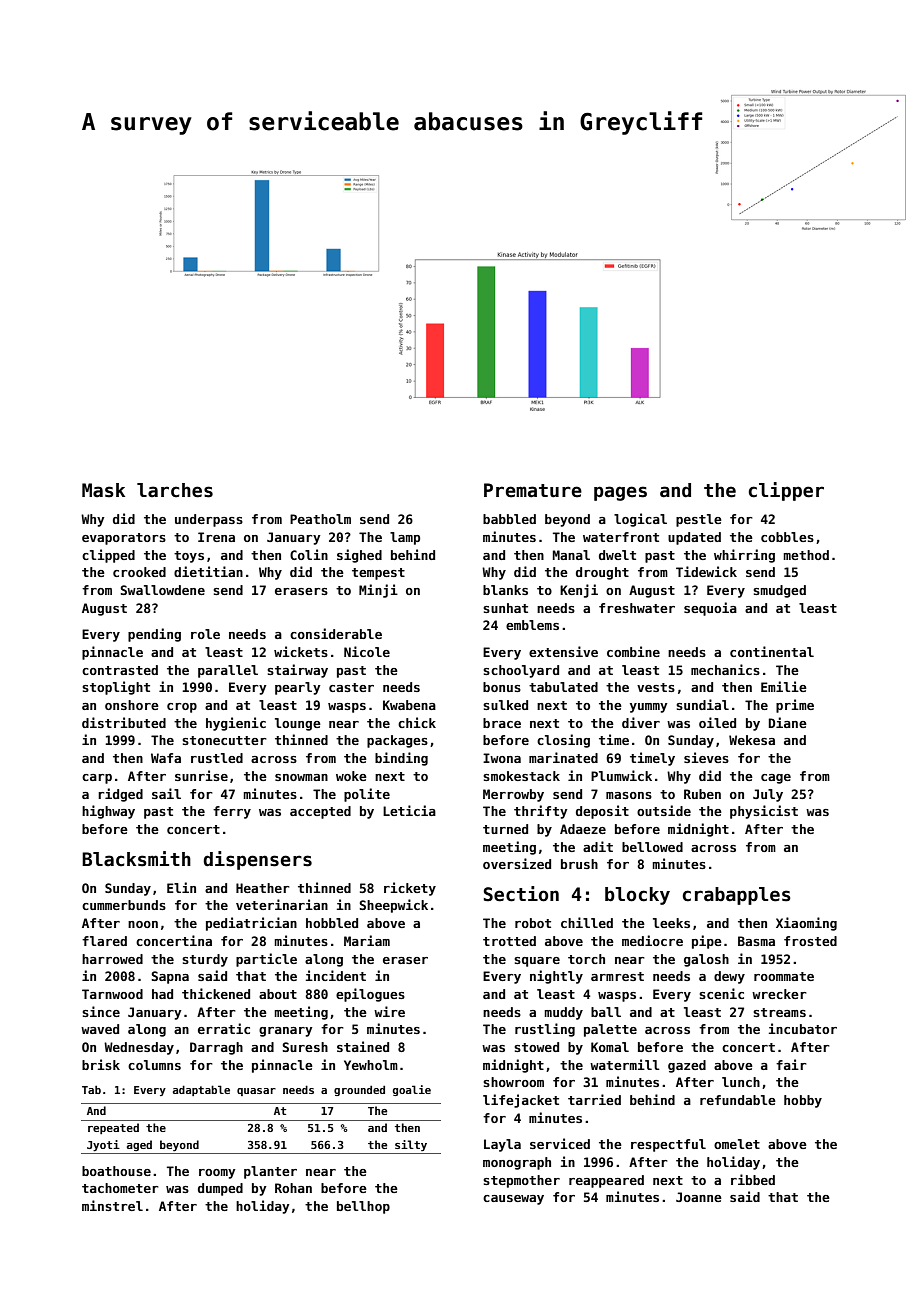 The image size is (924, 1308). I want to click on Mariam, so click(367, 940).
